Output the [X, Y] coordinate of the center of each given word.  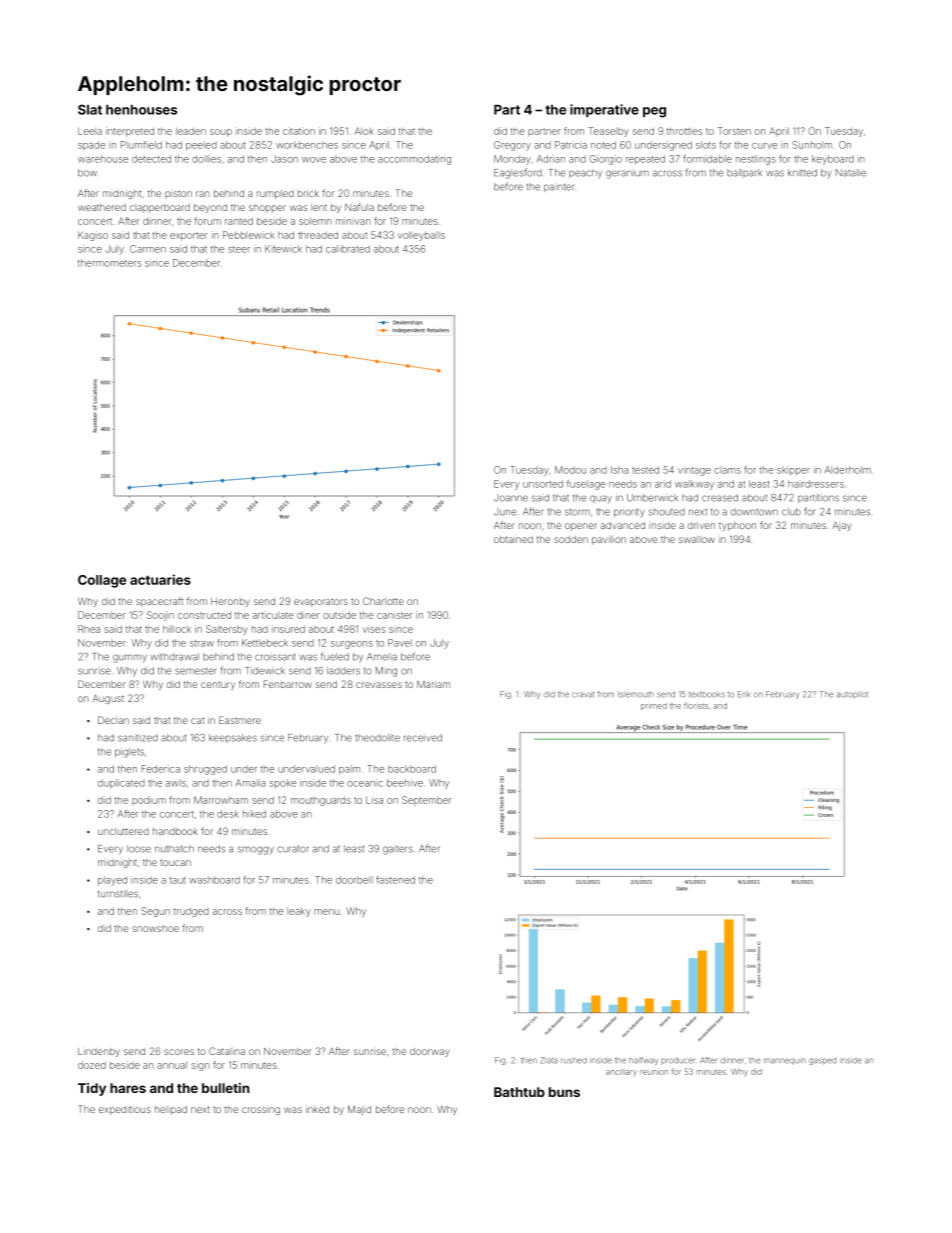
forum [207, 221]
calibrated [348, 249]
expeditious [125, 1110]
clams [727, 470]
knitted [802, 173]
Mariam [433, 684]
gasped [822, 1061]
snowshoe [155, 928]
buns [564, 1092]
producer [678, 1060]
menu [327, 912]
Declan [113, 720]
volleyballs [421, 236]
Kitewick [283, 249]
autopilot [852, 695]
